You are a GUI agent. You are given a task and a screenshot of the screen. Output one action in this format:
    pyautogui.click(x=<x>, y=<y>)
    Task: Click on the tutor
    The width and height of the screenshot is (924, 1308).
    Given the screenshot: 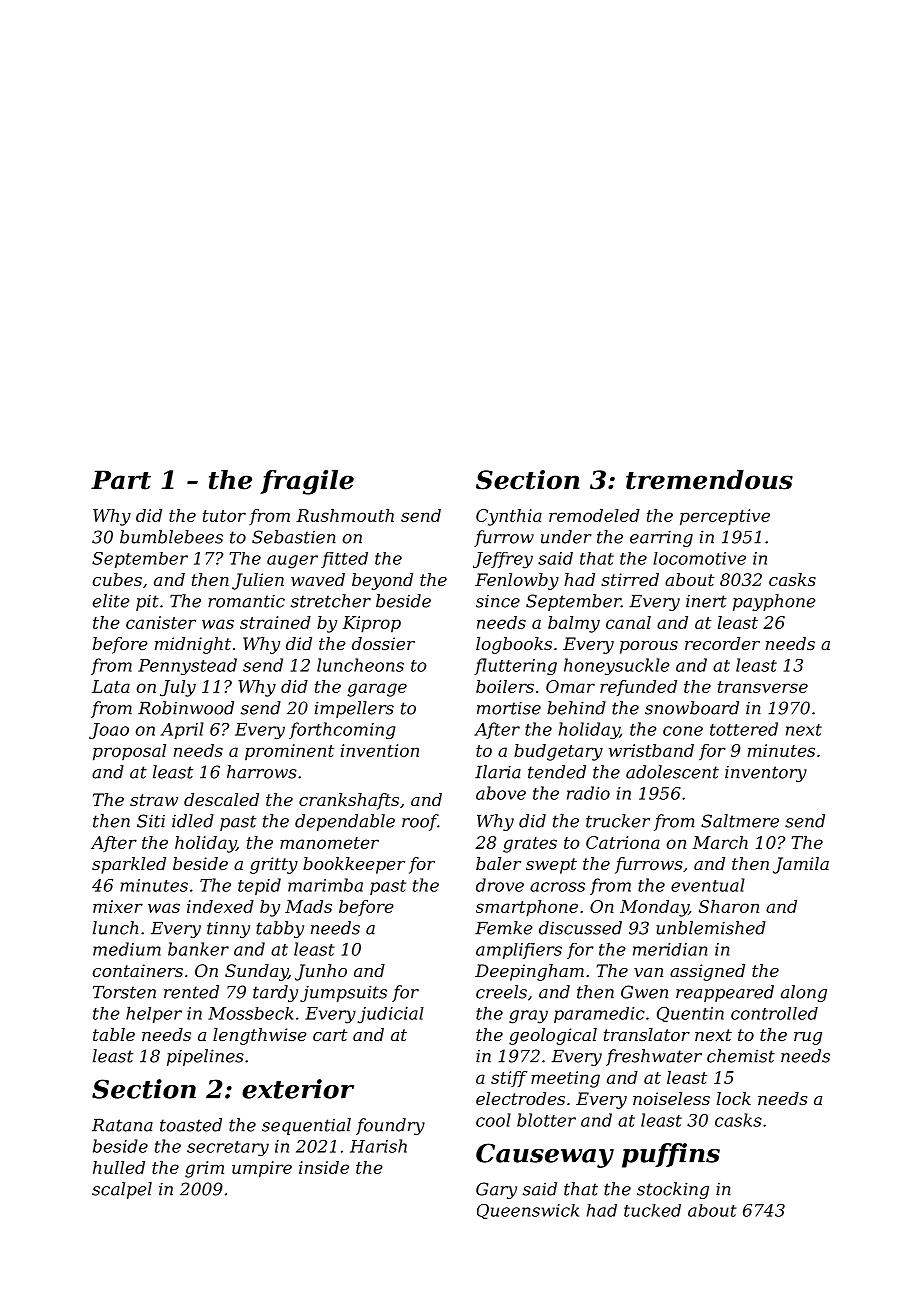 What is the action you would take?
    pyautogui.click(x=224, y=516)
